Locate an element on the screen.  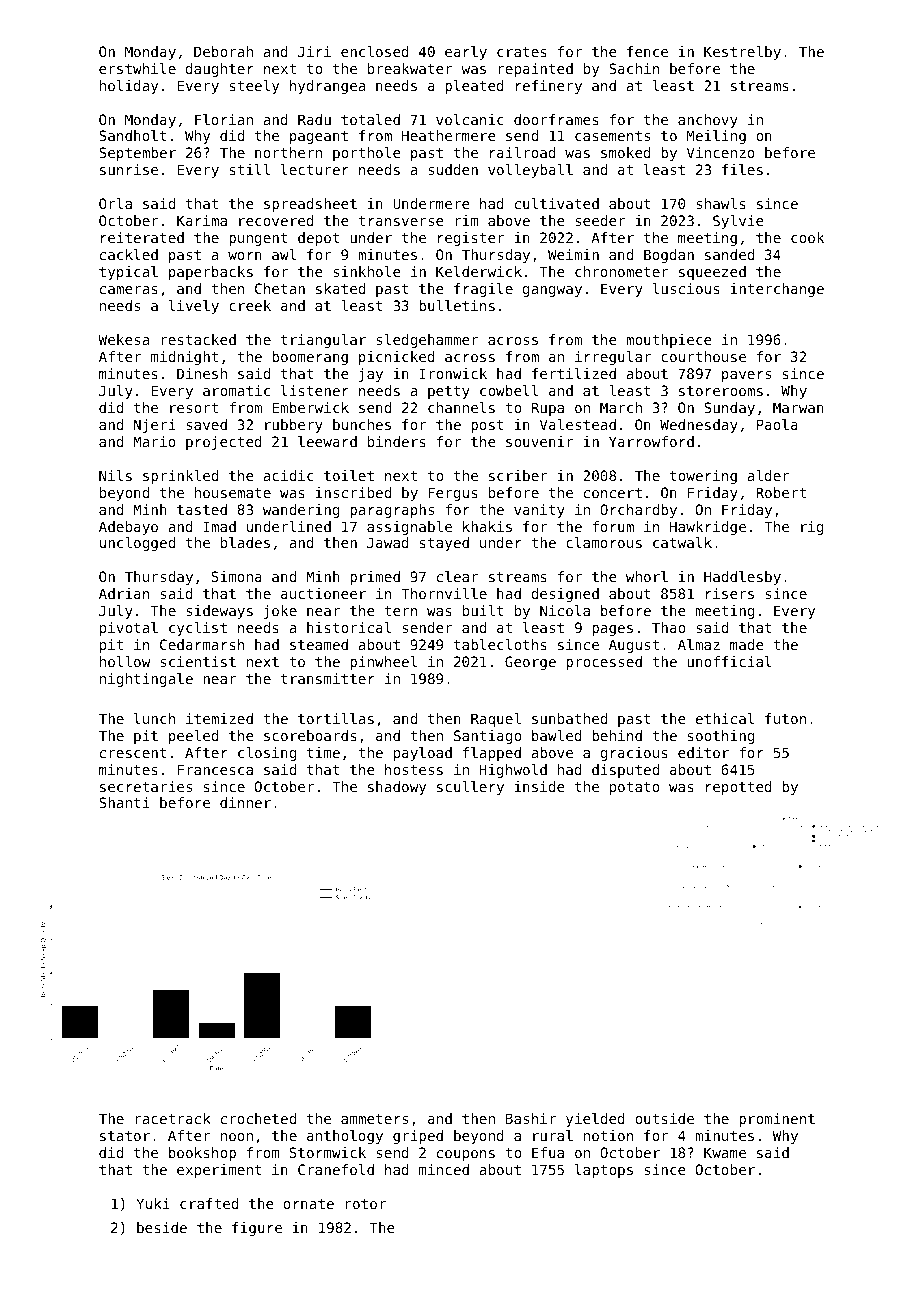
cultivated is located at coordinates (557, 203).
